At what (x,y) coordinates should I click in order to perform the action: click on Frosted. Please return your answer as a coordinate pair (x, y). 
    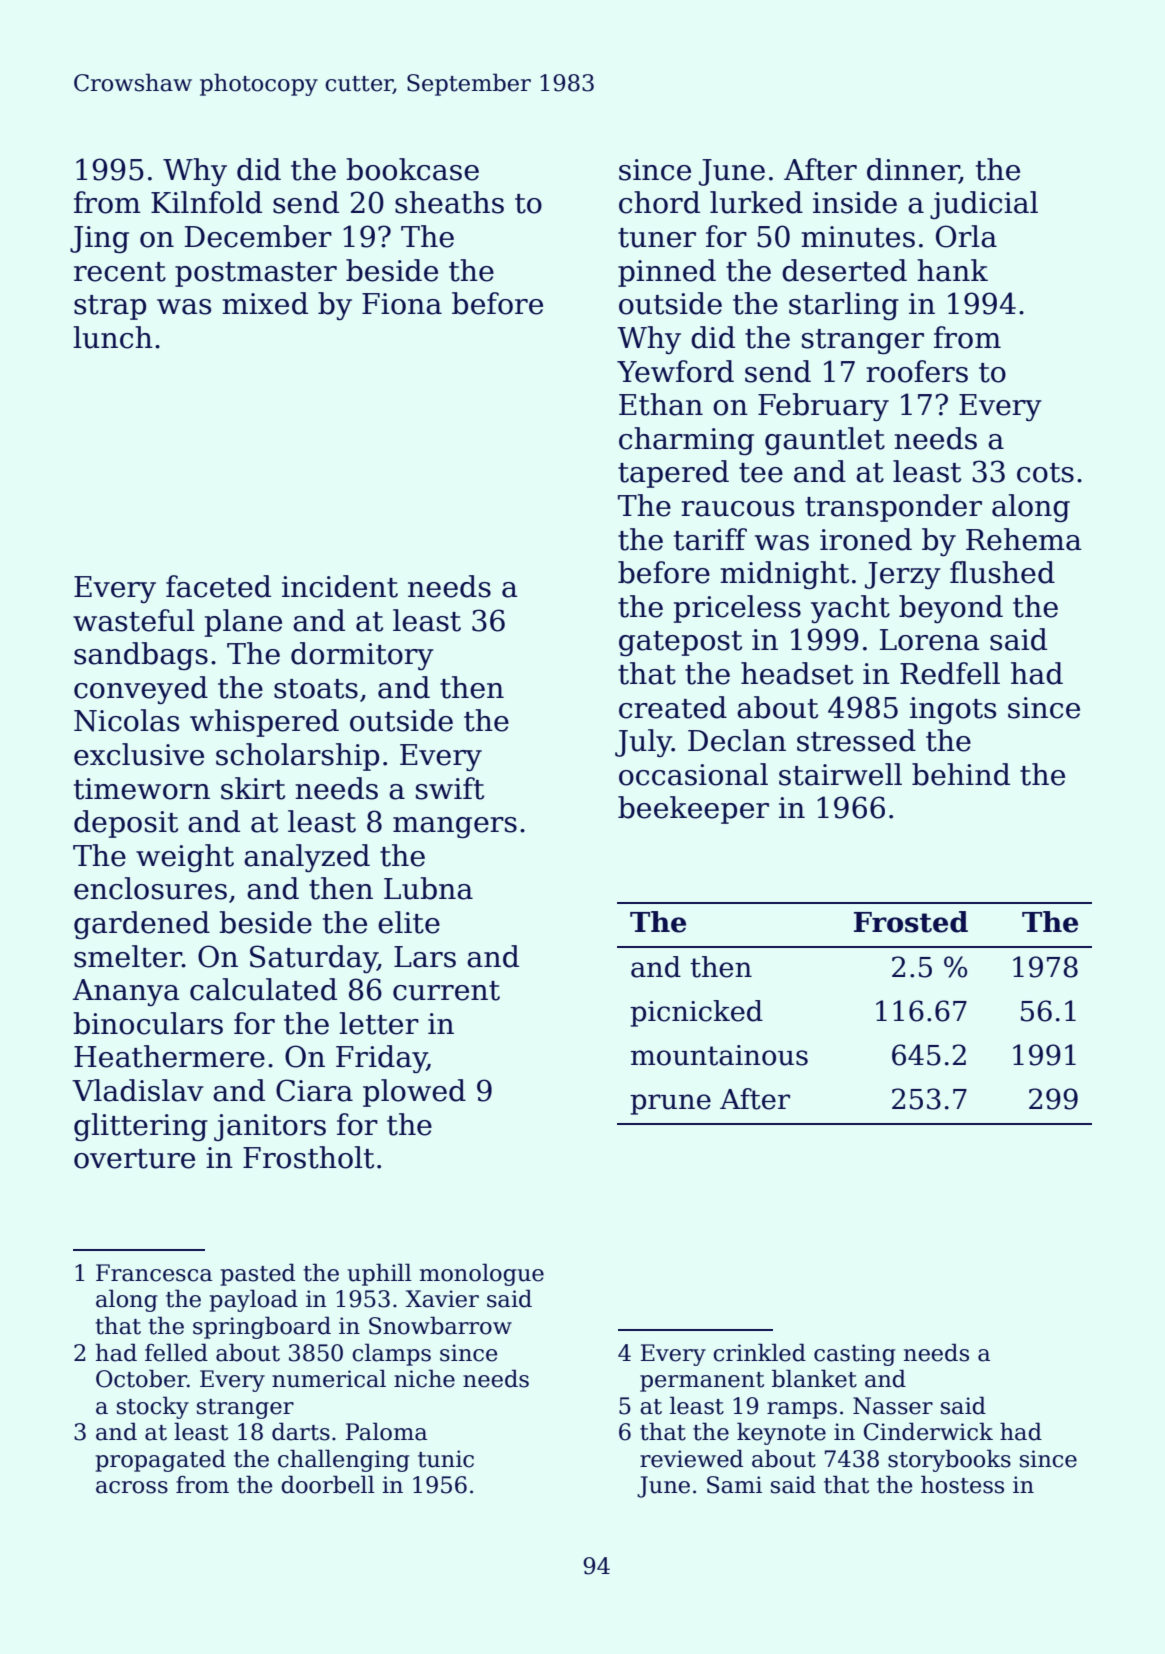
    Looking at the image, I should click on (911, 922).
